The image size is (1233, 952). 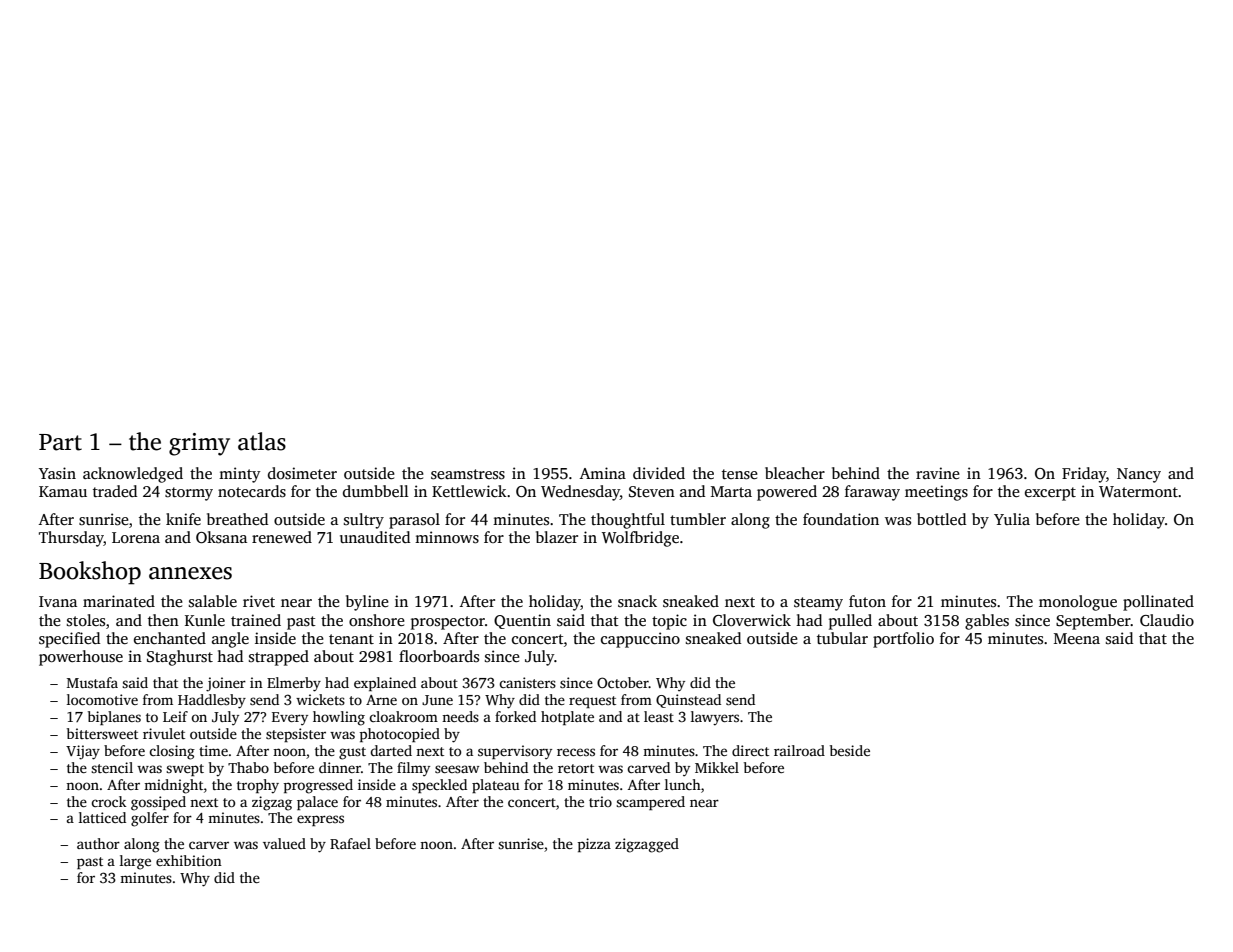 What do you see at coordinates (1167, 620) in the screenshot?
I see `Claudio` at bounding box center [1167, 620].
